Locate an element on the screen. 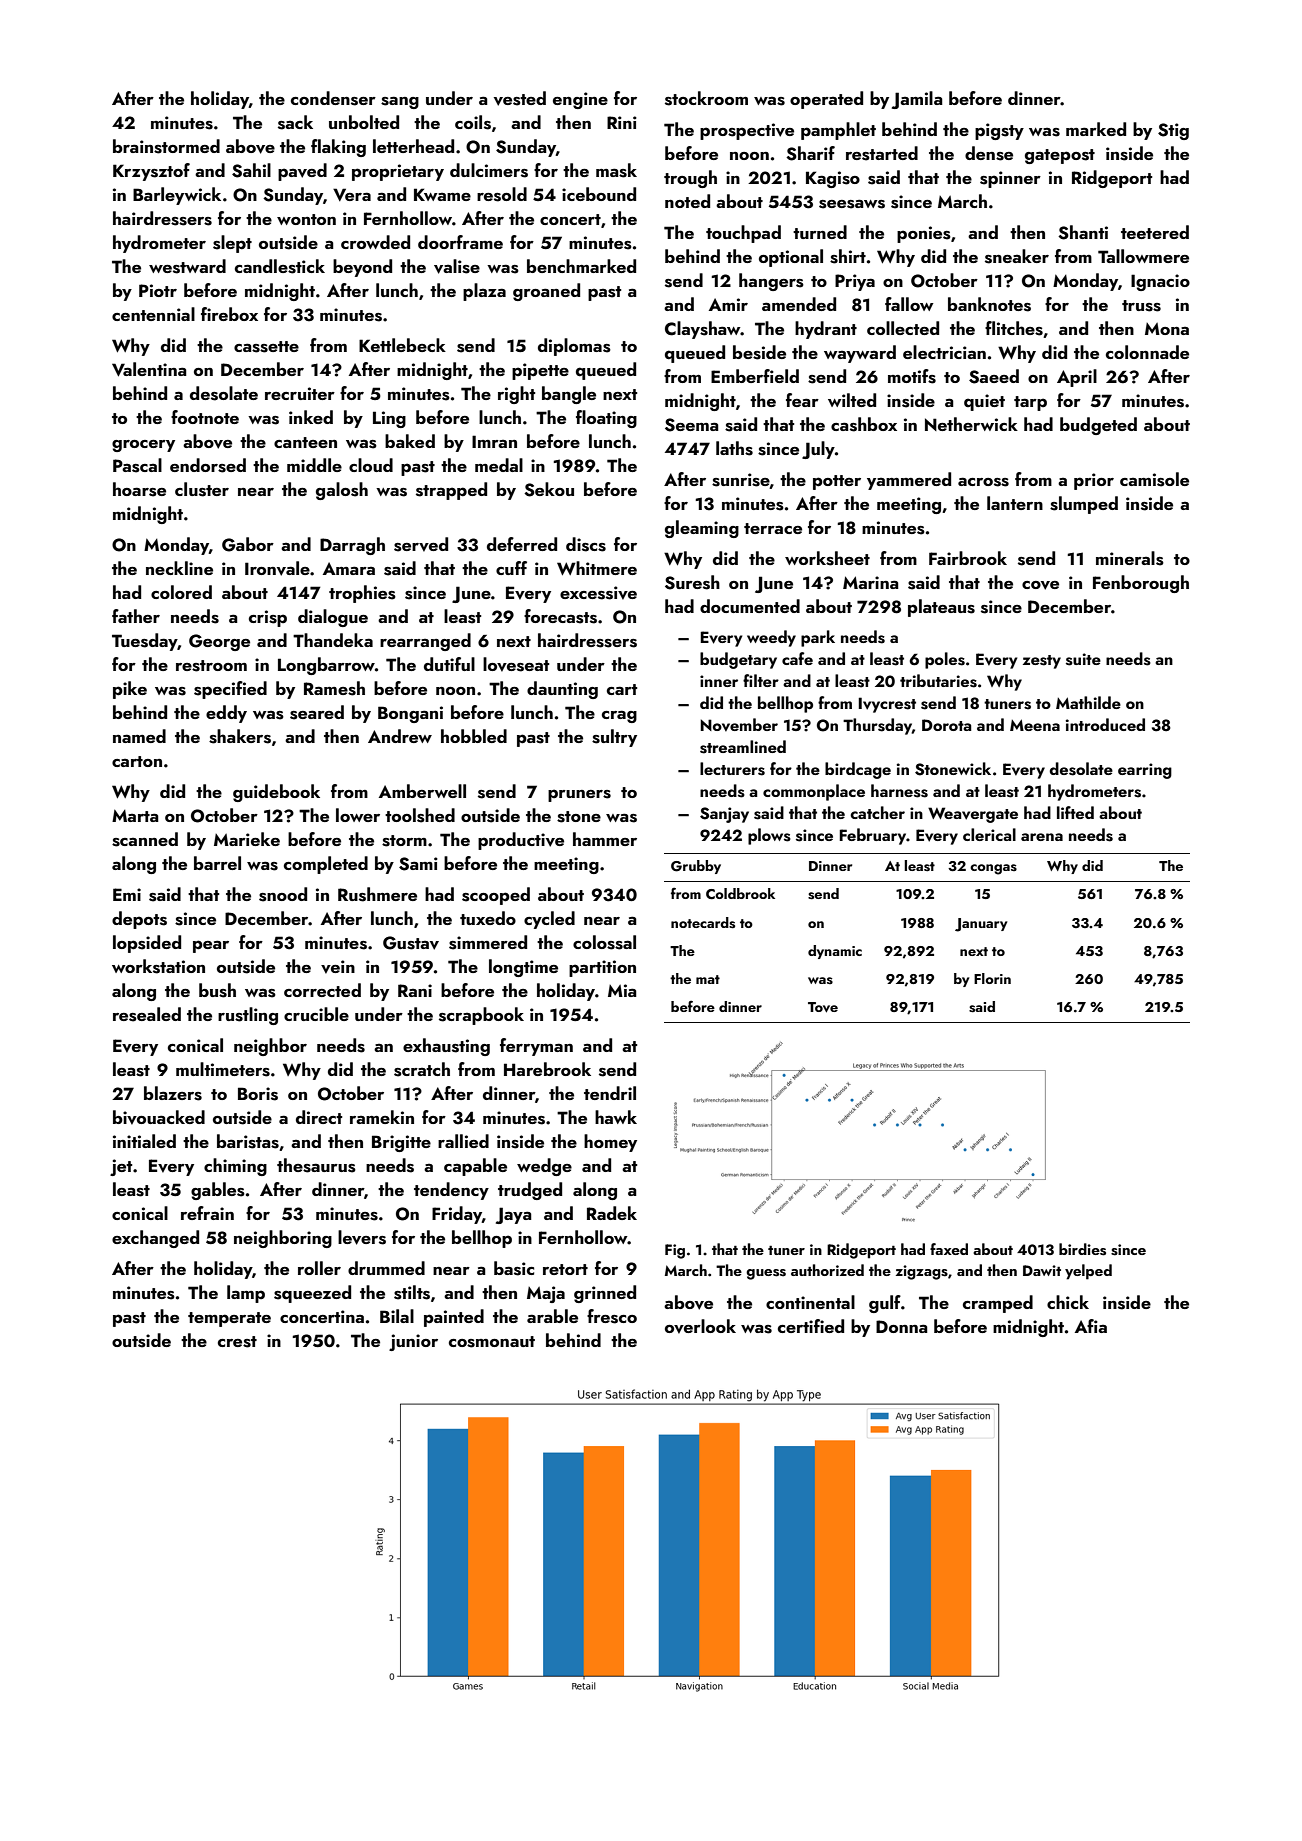 The width and height of the screenshot is (1302, 1841). trough is located at coordinates (690, 179).
